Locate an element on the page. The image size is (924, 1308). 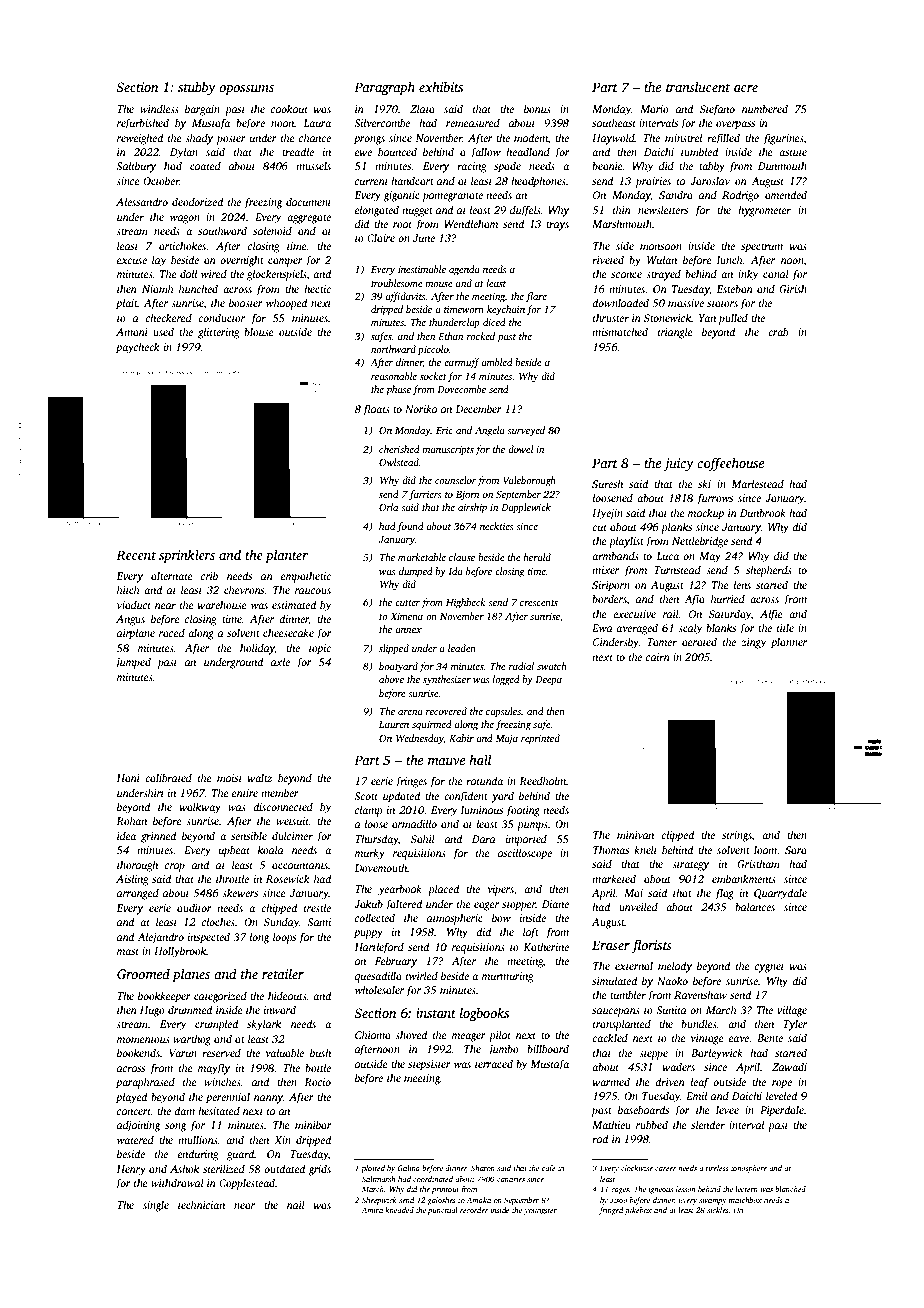
stubby is located at coordinates (197, 88).
